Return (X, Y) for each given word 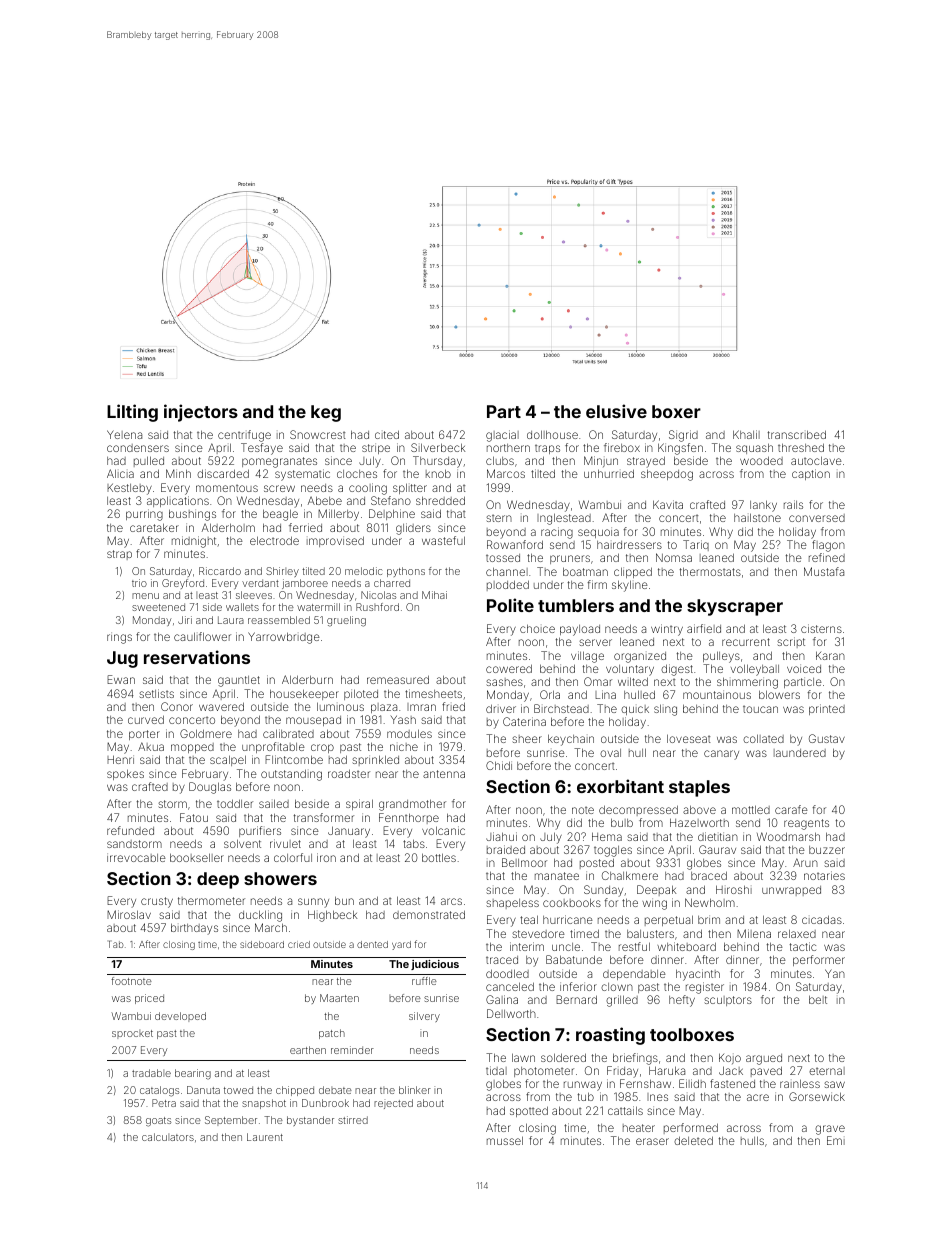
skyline (630, 586)
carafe (791, 809)
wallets (242, 607)
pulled (149, 461)
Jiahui (501, 836)
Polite (510, 605)
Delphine (392, 514)
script (791, 642)
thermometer (211, 901)
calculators (168, 1137)
